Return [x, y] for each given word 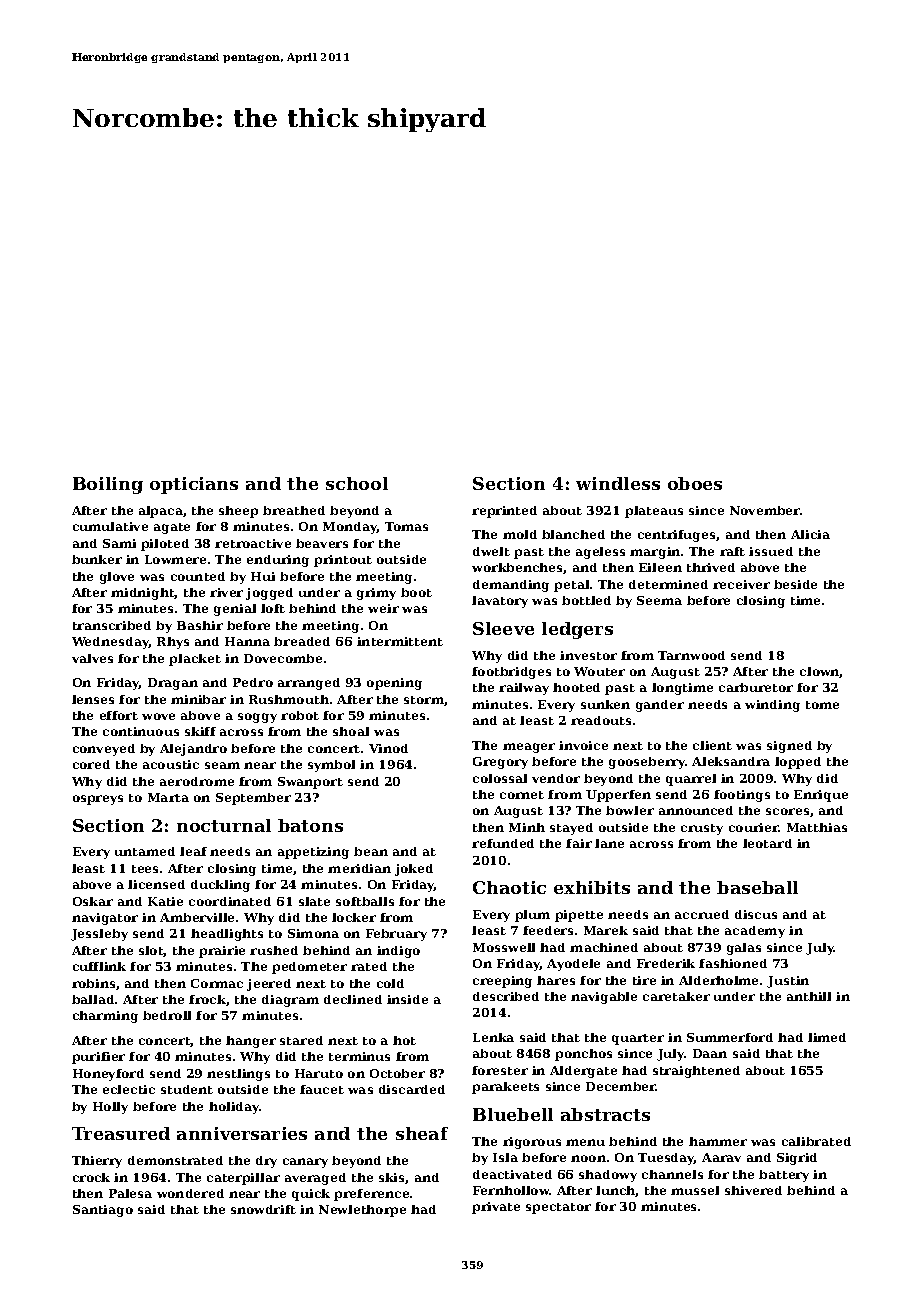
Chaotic [509, 887]
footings [742, 796]
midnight [143, 594]
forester [500, 1070]
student [187, 1089]
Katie [165, 901]
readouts [601, 720]
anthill [809, 996]
